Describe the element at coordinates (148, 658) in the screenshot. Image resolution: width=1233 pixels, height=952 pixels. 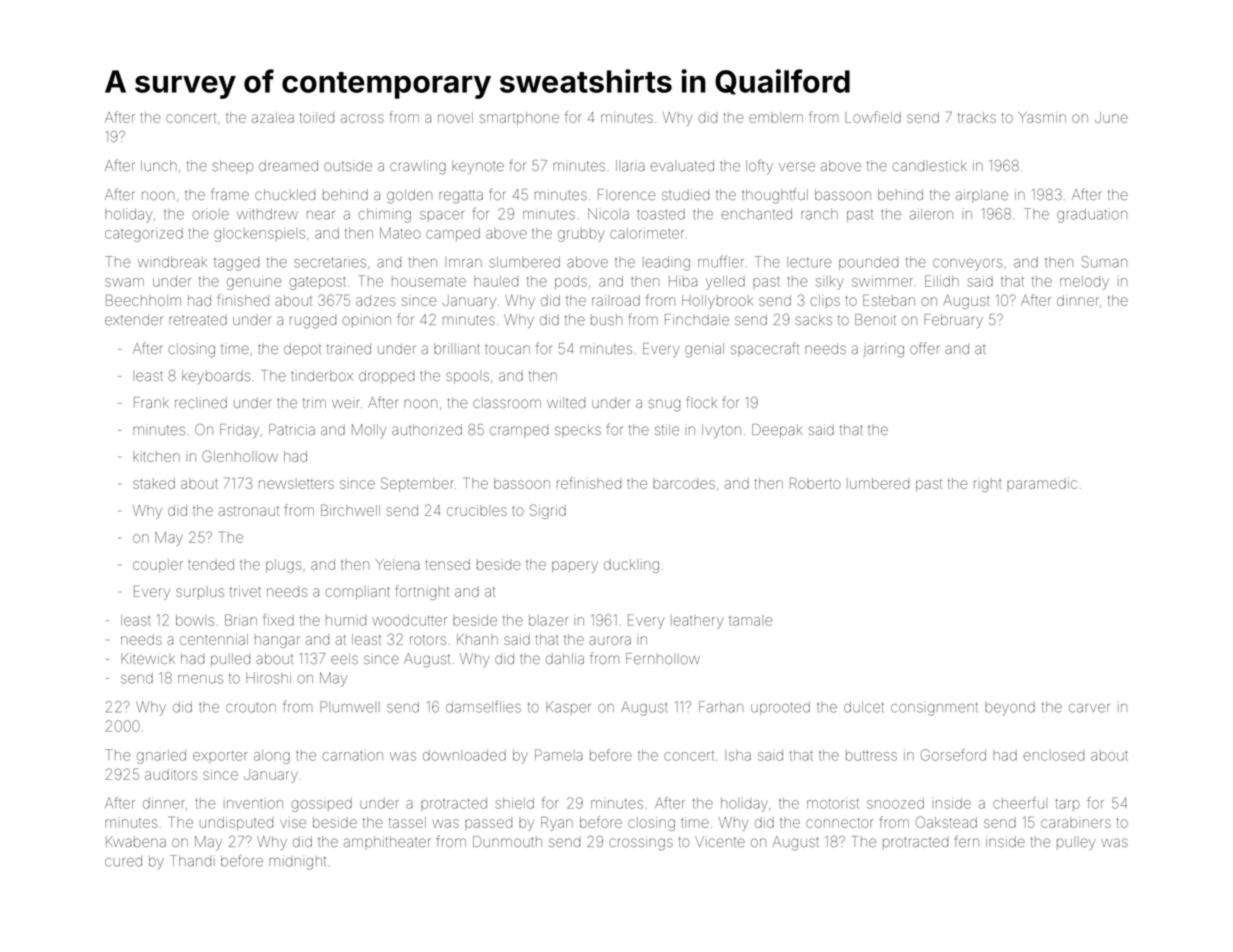
I see `Kitewick` at that location.
